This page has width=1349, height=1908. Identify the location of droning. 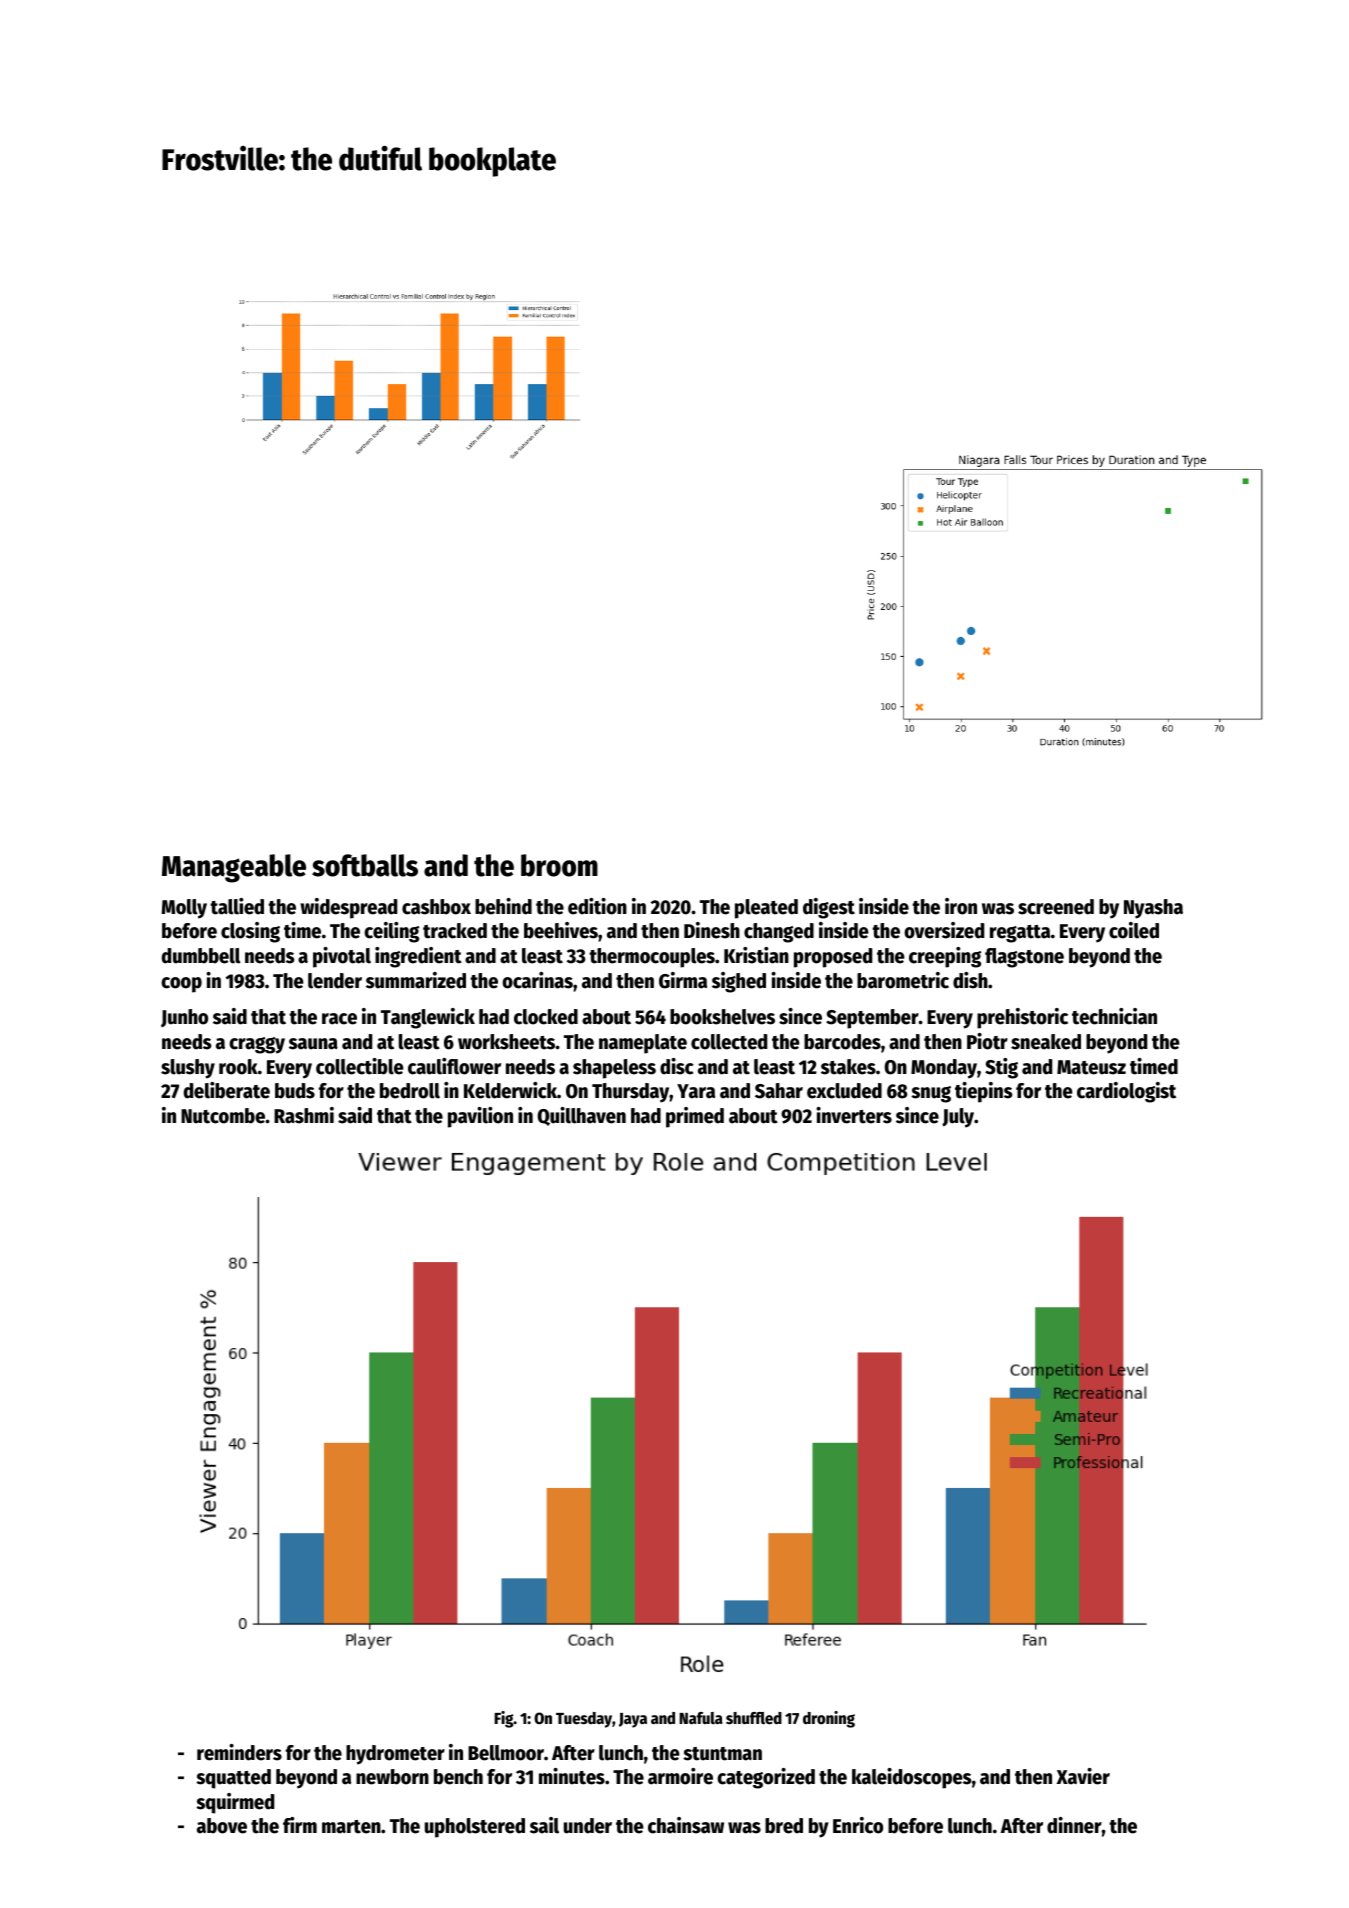
(829, 1719).
